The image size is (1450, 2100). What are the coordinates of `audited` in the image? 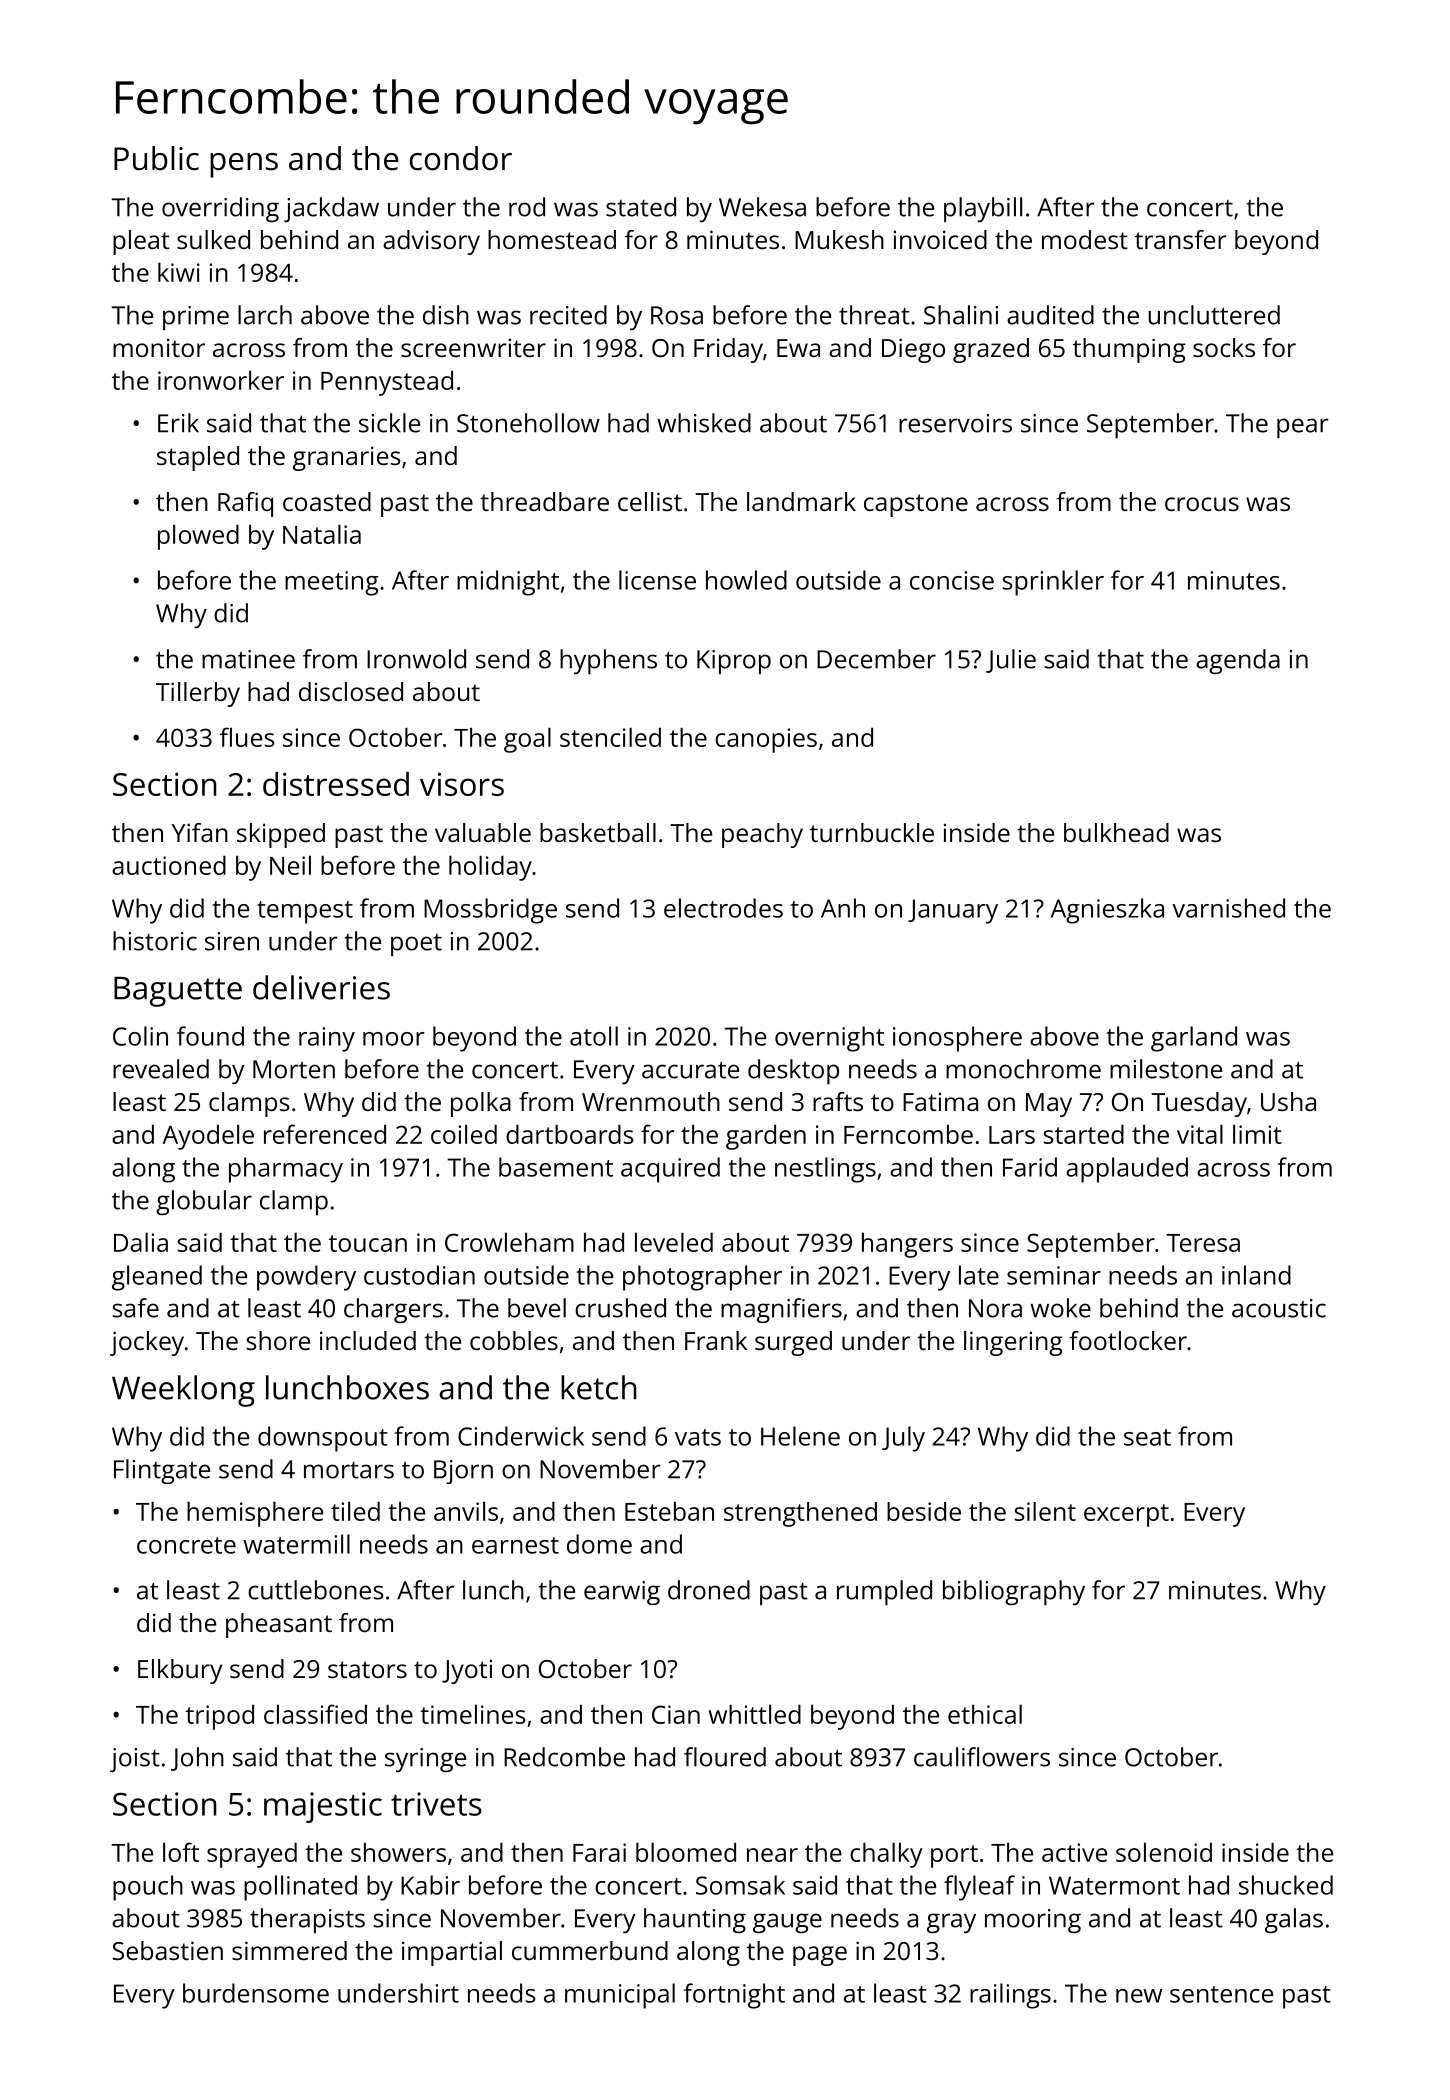 It's located at (1050, 315).
